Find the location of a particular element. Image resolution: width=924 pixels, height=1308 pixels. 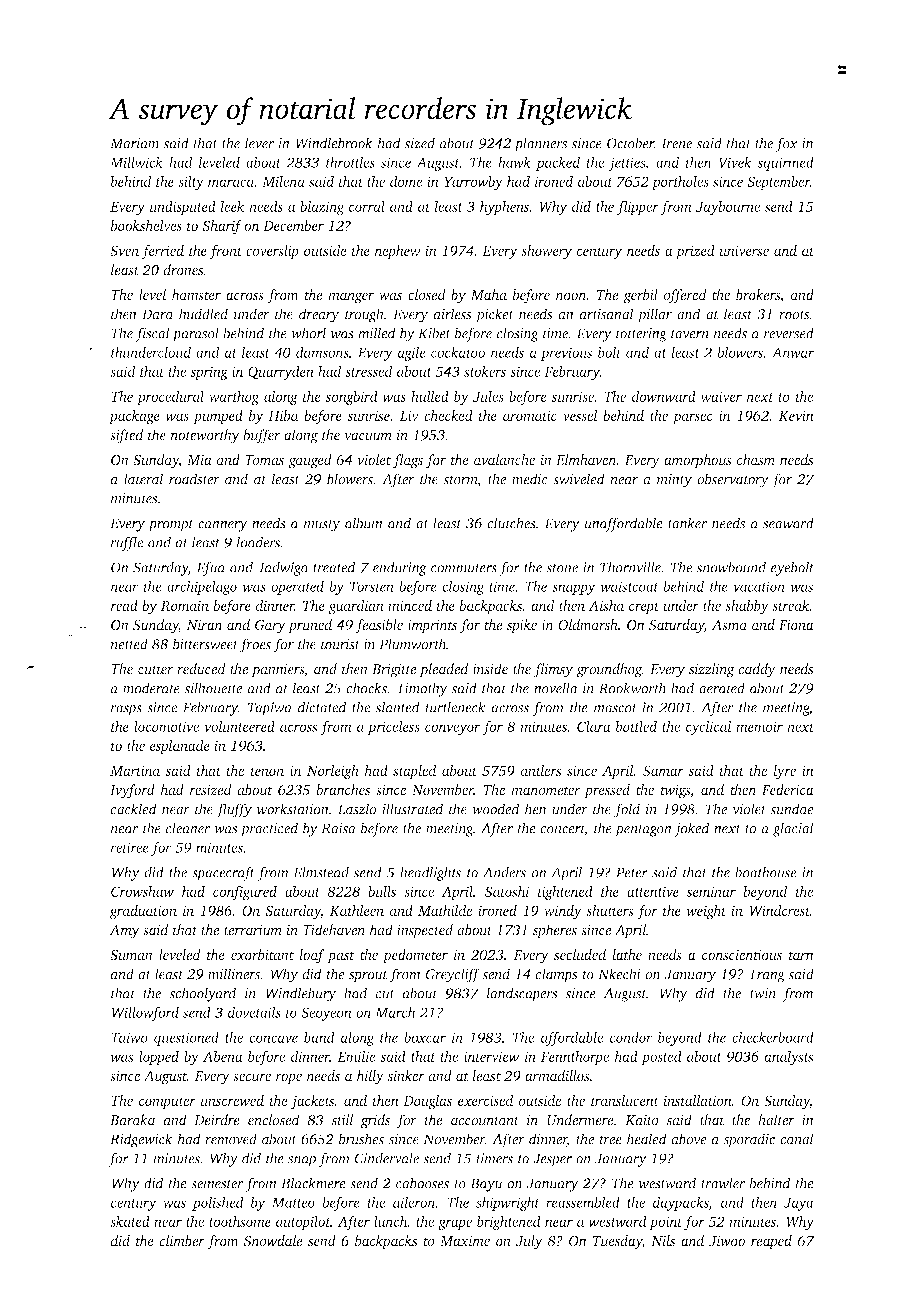

ruffle is located at coordinates (126, 543).
